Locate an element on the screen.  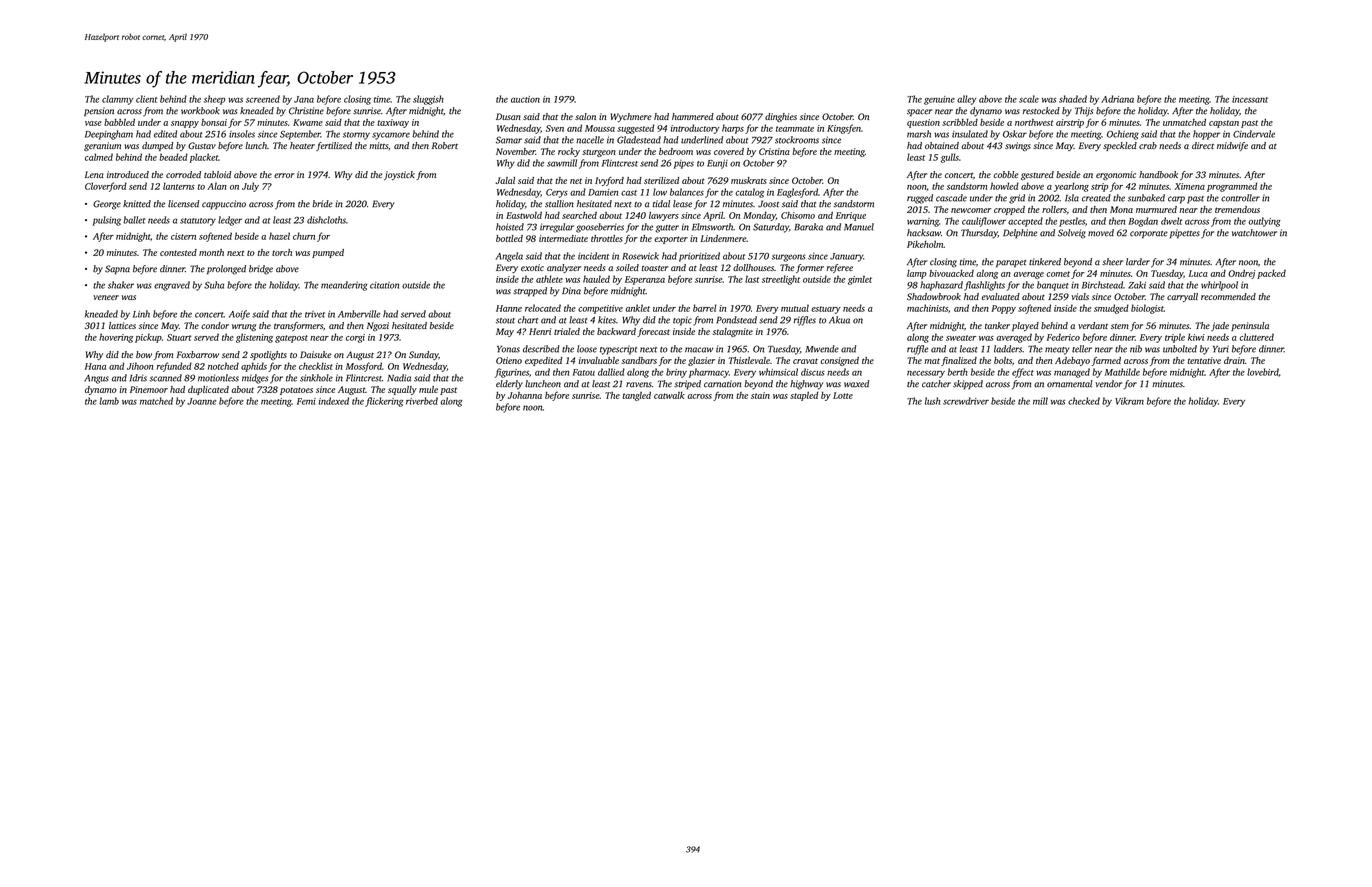
carnation is located at coordinates (722, 384).
